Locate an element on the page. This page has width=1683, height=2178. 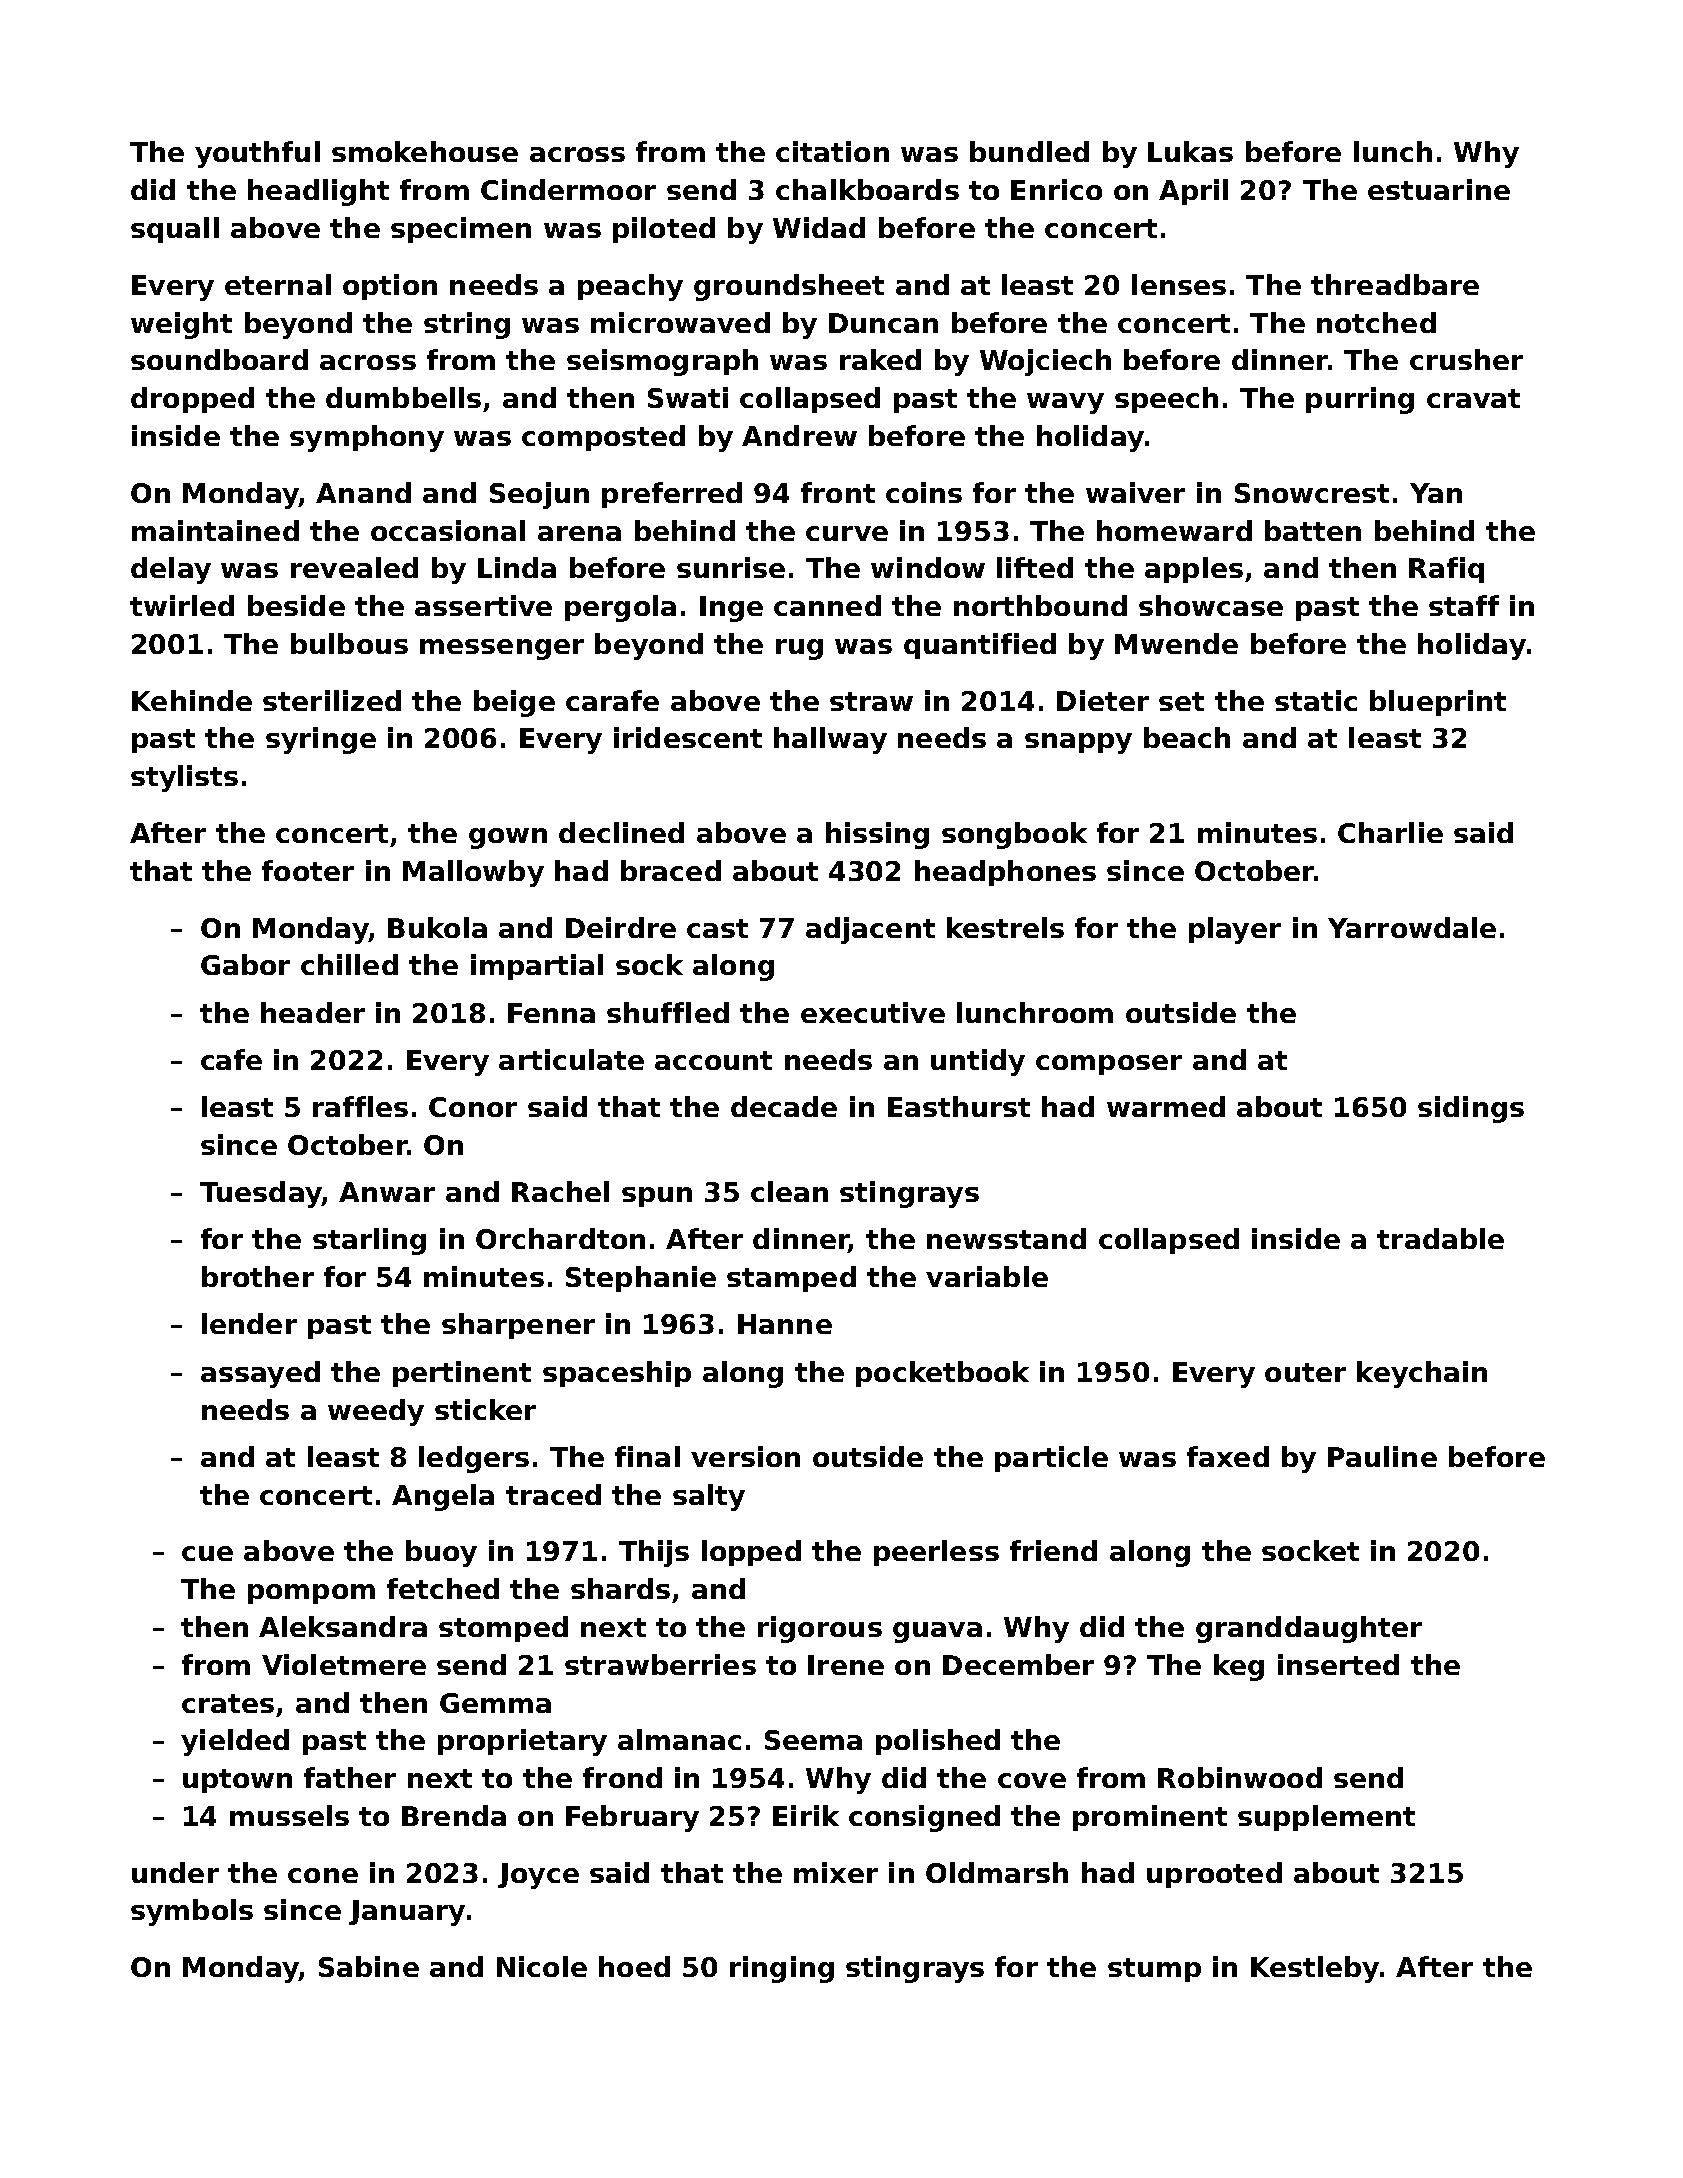
lenses is located at coordinates (1179, 284).
